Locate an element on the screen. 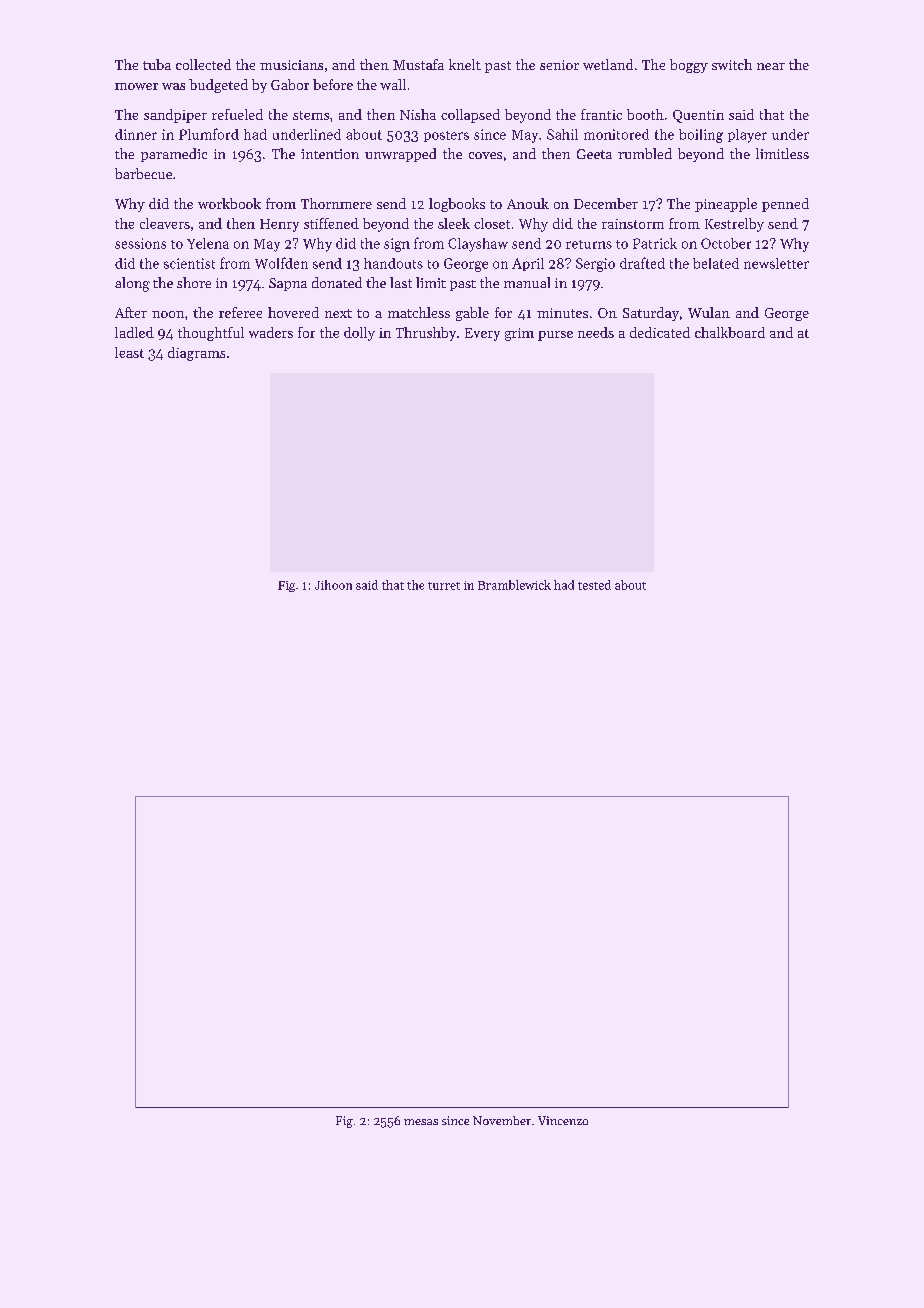  November is located at coordinates (502, 1120).
